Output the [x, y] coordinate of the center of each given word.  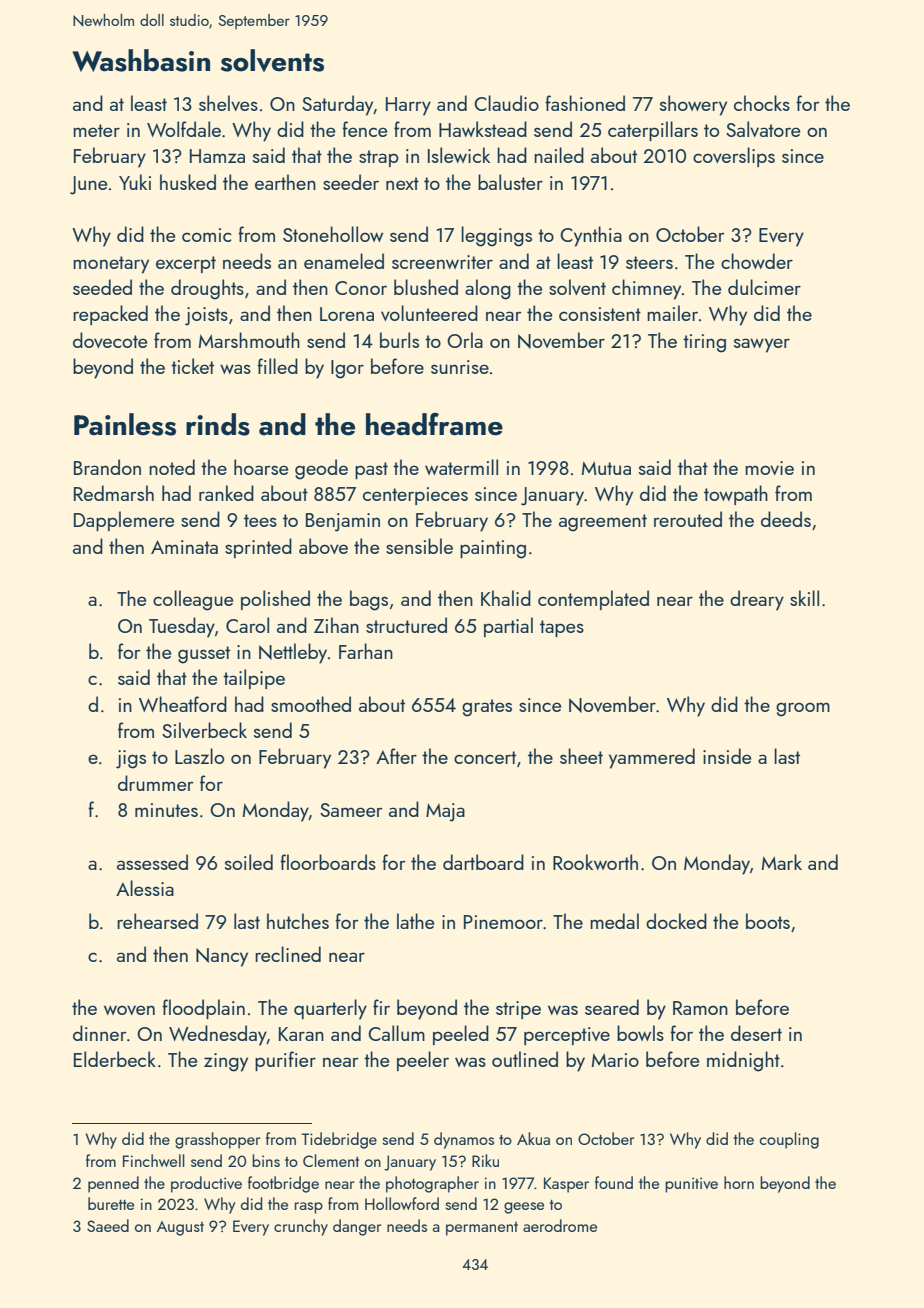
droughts [207, 289]
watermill [461, 467]
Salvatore [763, 129]
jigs [131, 759]
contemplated [593, 600]
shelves [228, 103]
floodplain [203, 1009]
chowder [757, 261]
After [396, 756]
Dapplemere [124, 521]
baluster [510, 182]
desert [756, 1033]
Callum [396, 1033]
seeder [351, 182]
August [180, 1228]
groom [803, 709]
